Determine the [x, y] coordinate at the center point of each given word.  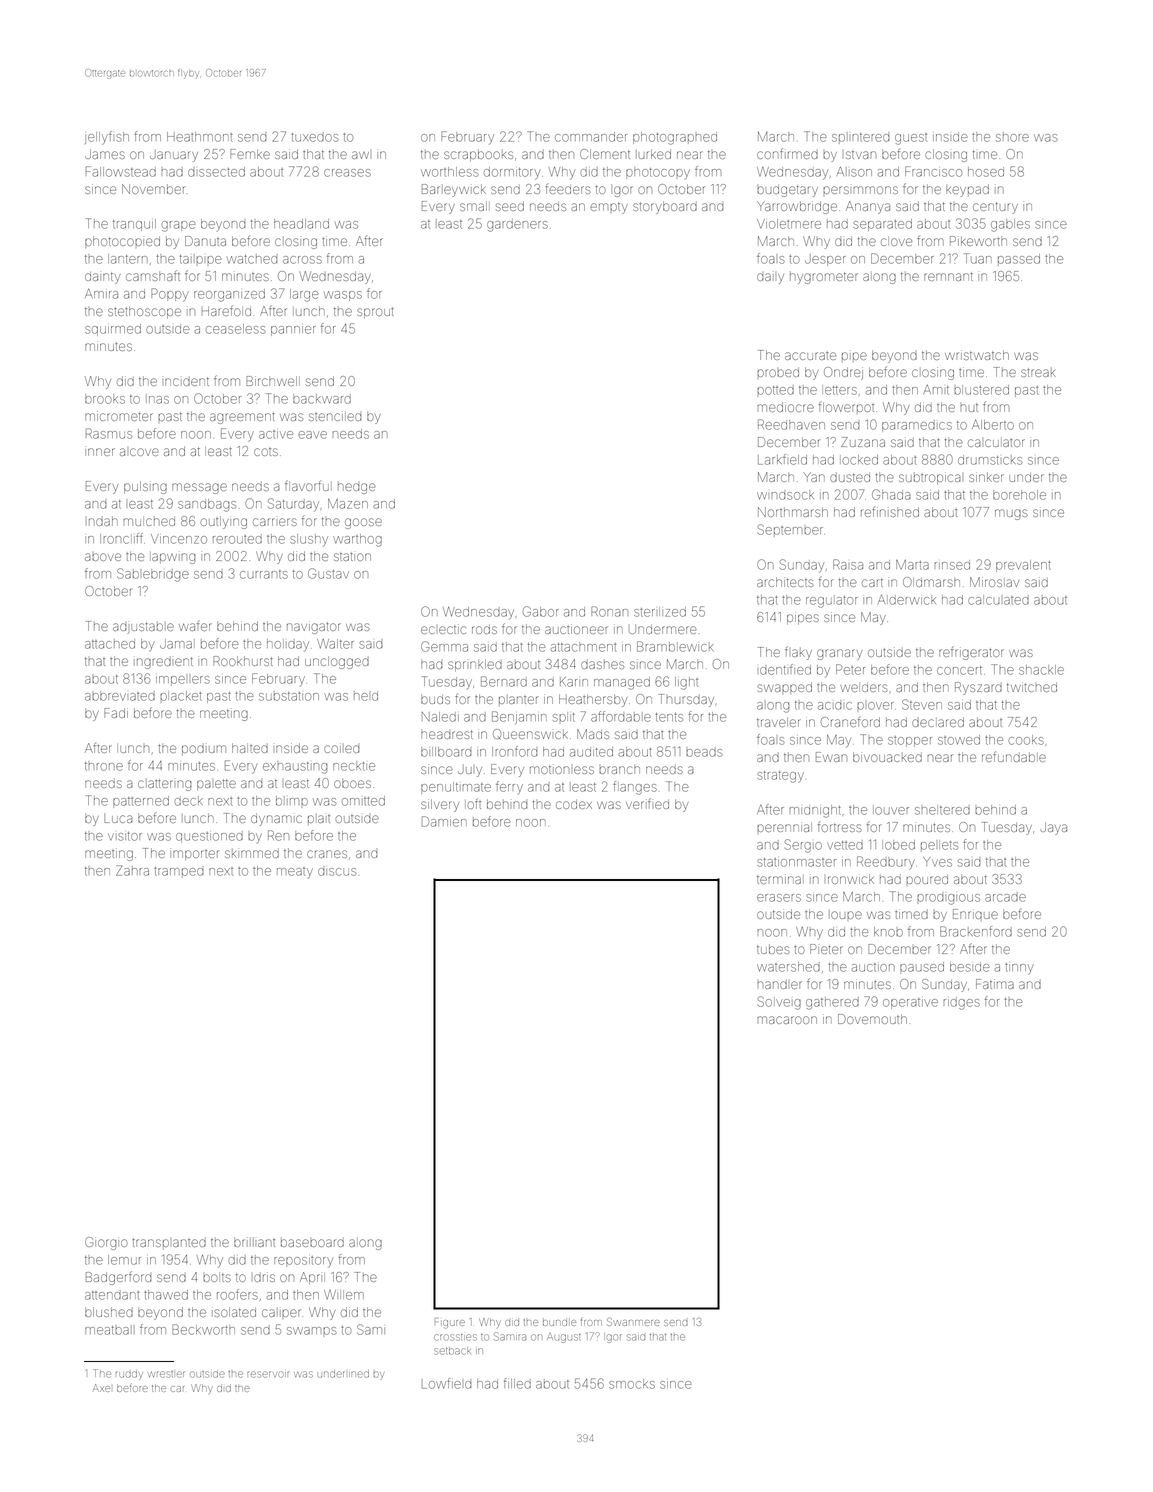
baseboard [312, 1242]
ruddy [129, 1375]
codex [574, 804]
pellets [939, 846]
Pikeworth [978, 241]
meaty [295, 872]
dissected [216, 172]
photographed [675, 138]
